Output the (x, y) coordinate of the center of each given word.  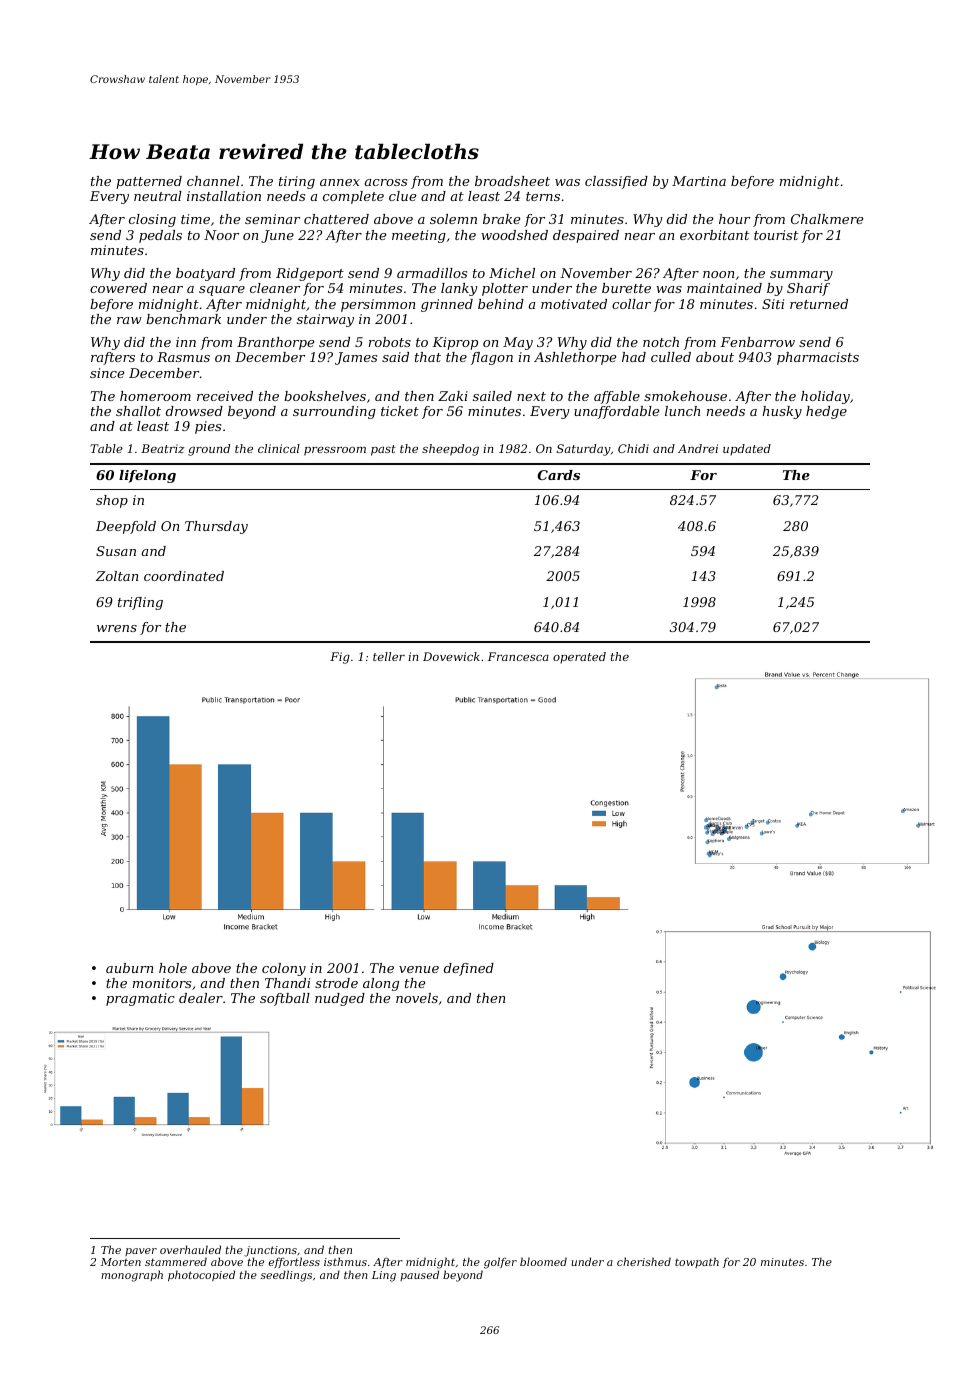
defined (469, 969)
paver (141, 1252)
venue (419, 969)
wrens (117, 628)
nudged (340, 999)
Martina (699, 181)
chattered (336, 219)
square (222, 291)
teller (389, 656)
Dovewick (451, 656)
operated (579, 658)
